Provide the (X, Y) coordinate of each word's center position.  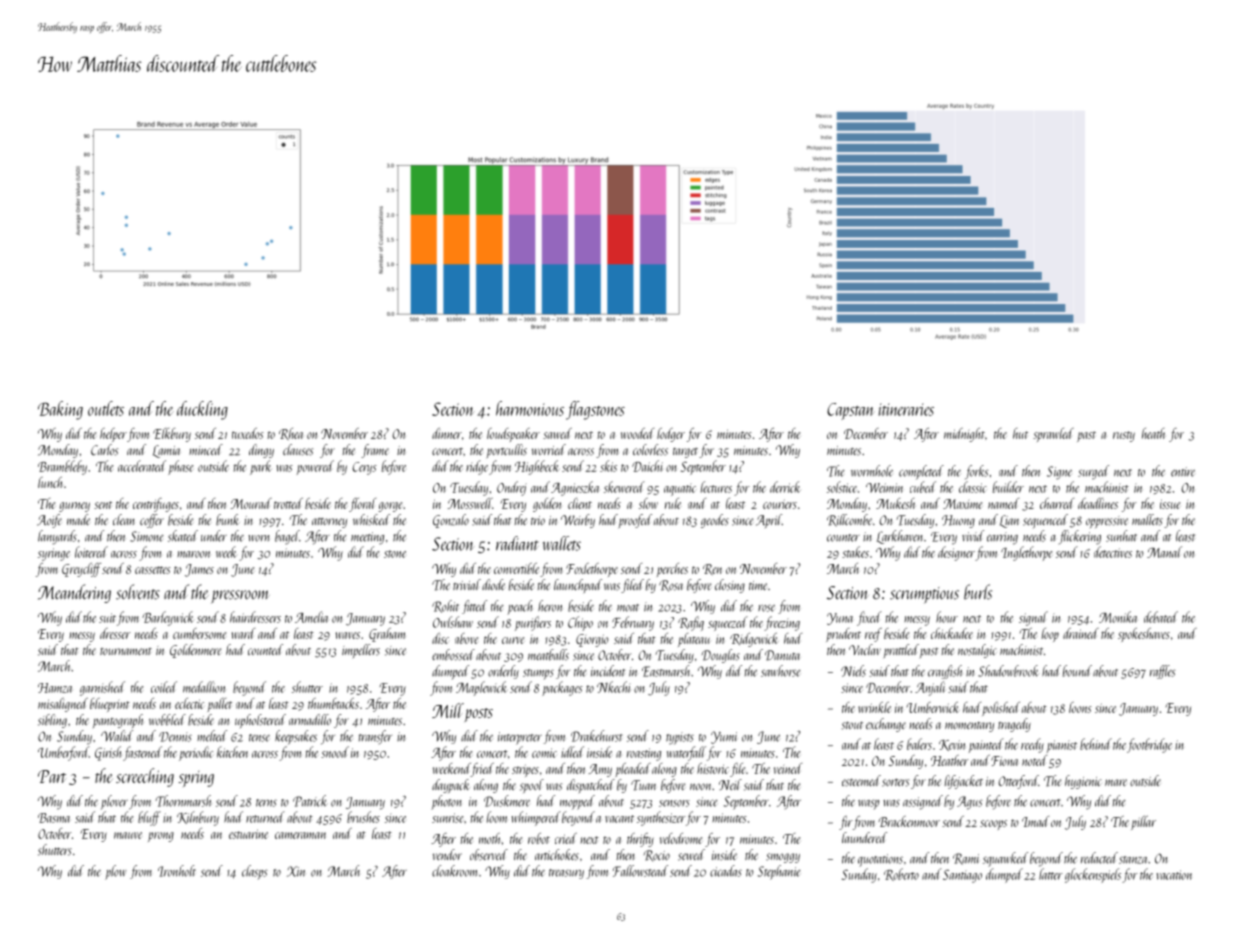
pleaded (633, 770)
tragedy (1014, 725)
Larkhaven (899, 537)
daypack (450, 786)
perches (672, 570)
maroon (193, 554)
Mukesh (895, 503)
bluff (149, 818)
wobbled (167, 720)
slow (648, 503)
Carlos (104, 450)
